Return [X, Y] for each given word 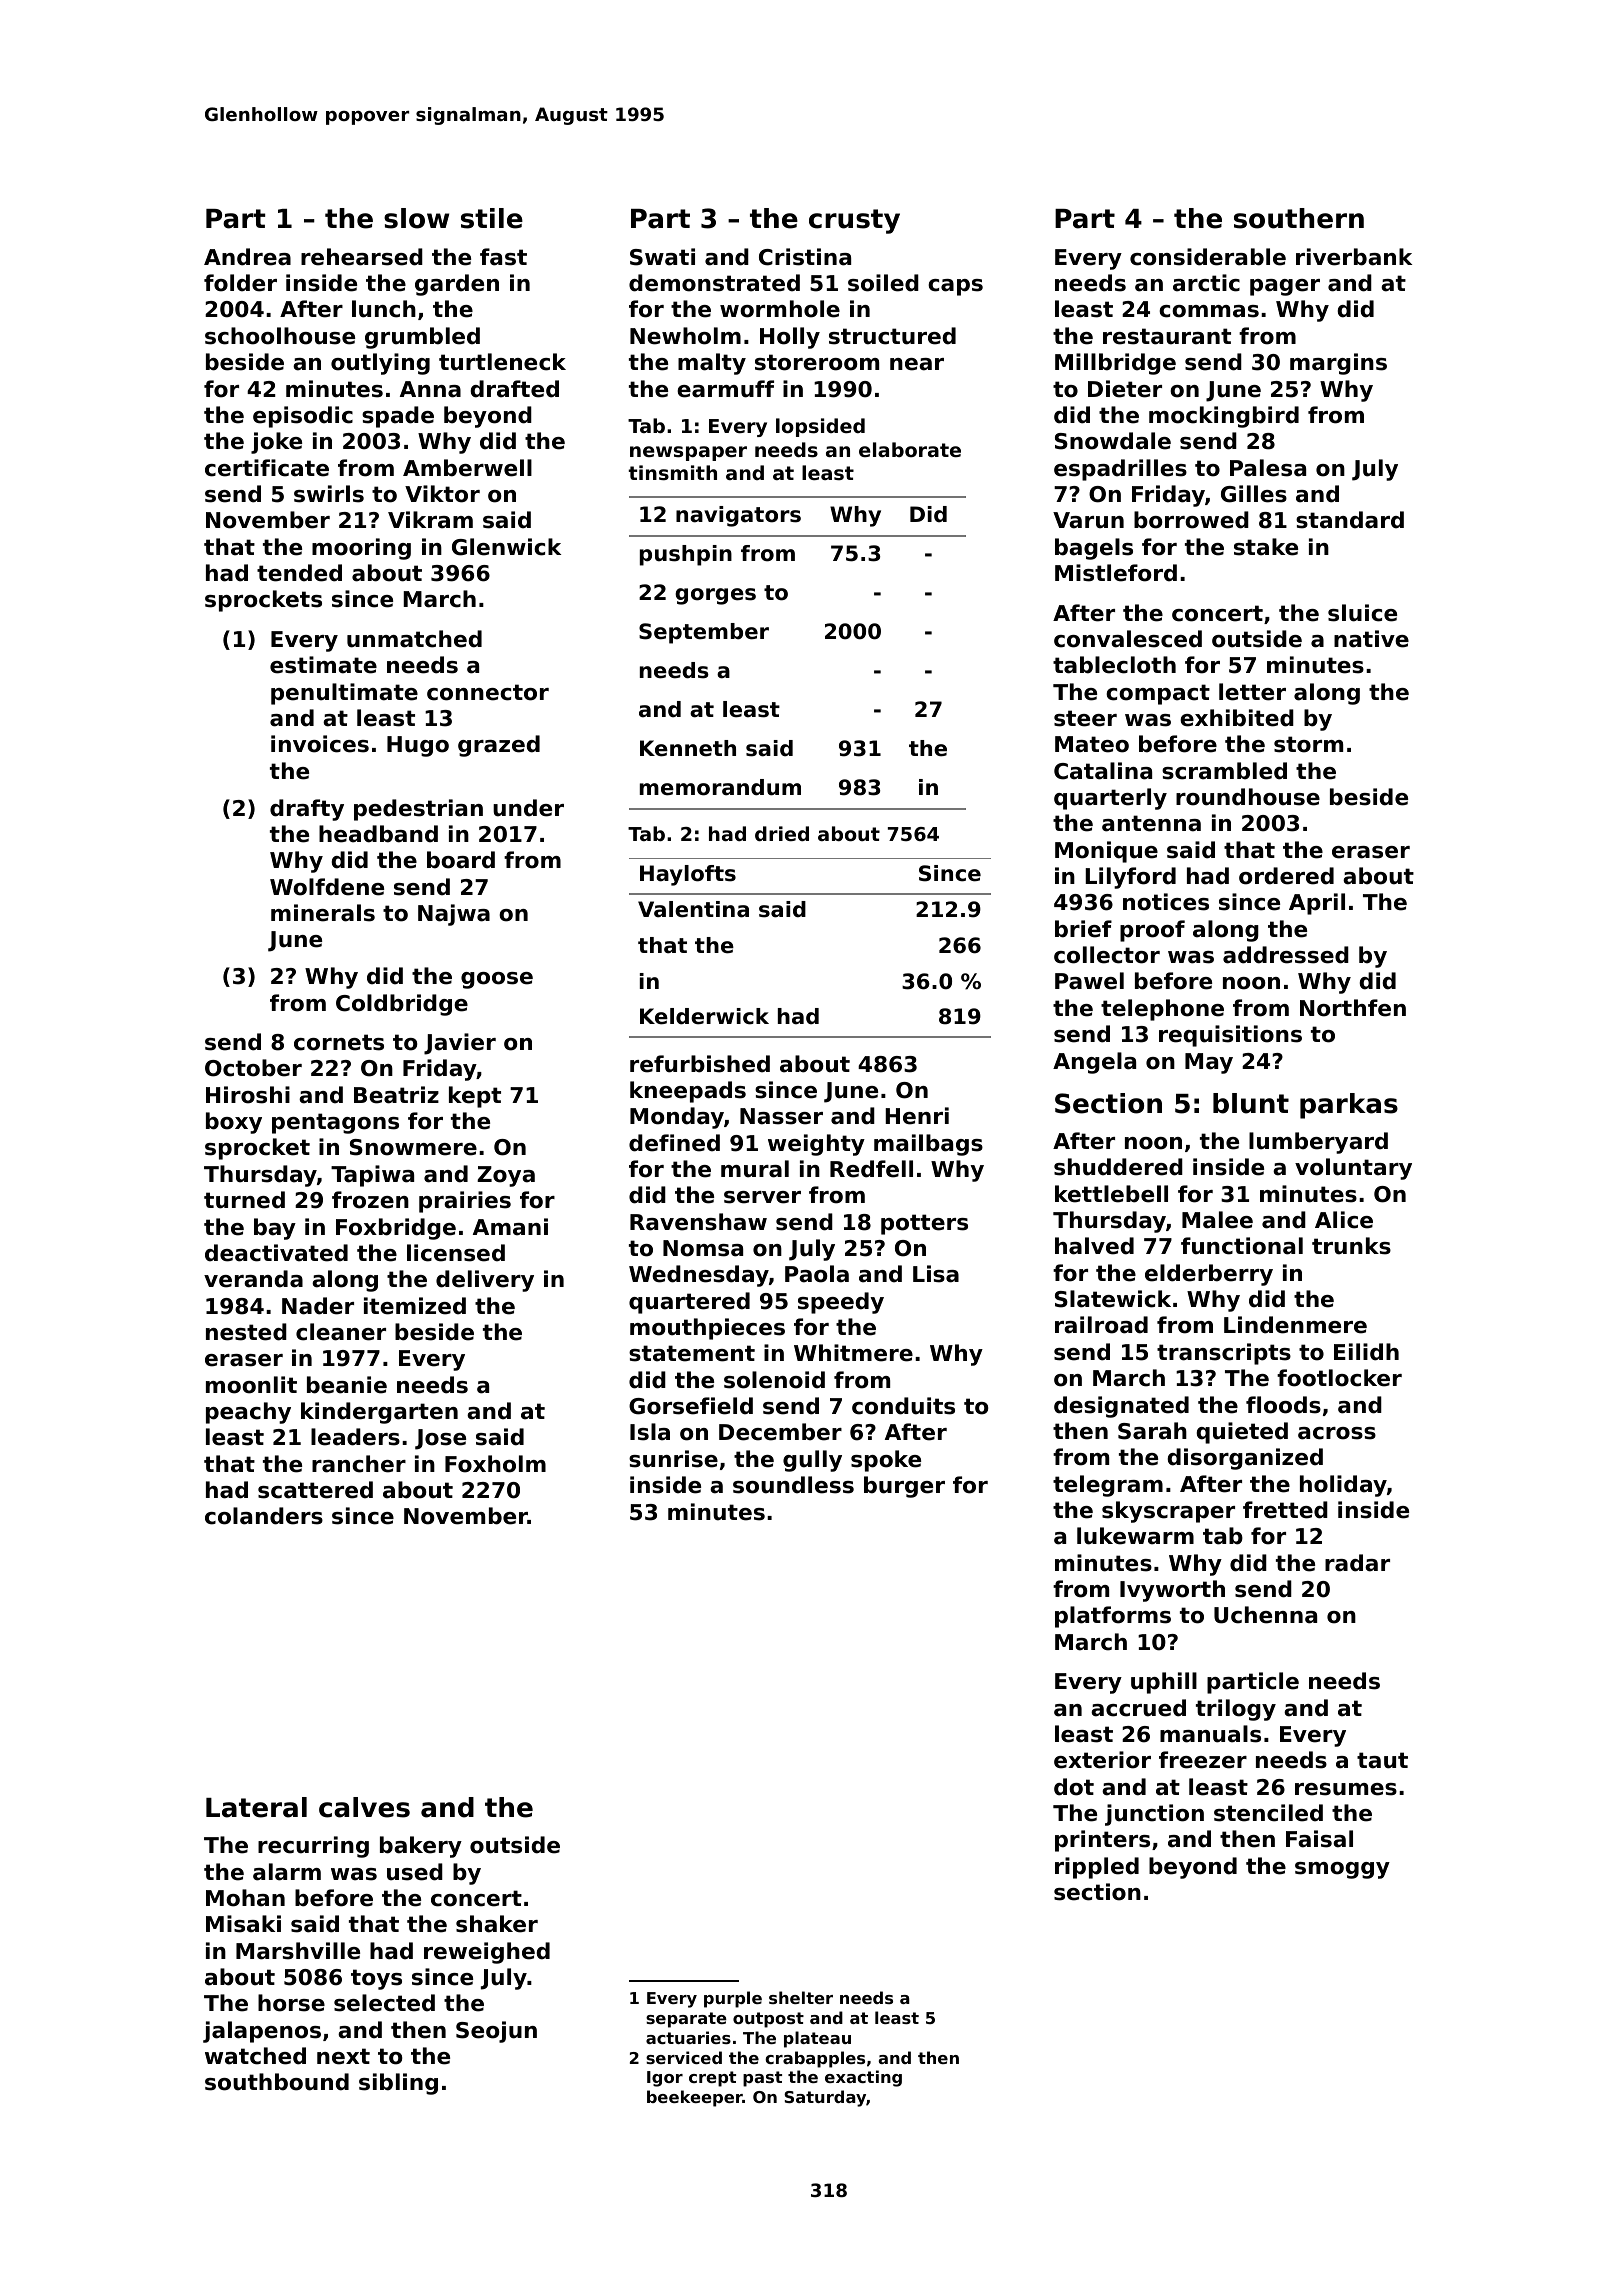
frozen [370, 1200]
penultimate [344, 694]
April [1317, 904]
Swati [662, 257]
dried [782, 833]
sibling [398, 2084]
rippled [1097, 1868]
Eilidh [1366, 1352]
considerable [1208, 257]
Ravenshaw [698, 1222]
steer [1085, 718]
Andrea [247, 257]
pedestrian [418, 810]
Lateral [256, 1807]
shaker [497, 1924]
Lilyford [1130, 878]
